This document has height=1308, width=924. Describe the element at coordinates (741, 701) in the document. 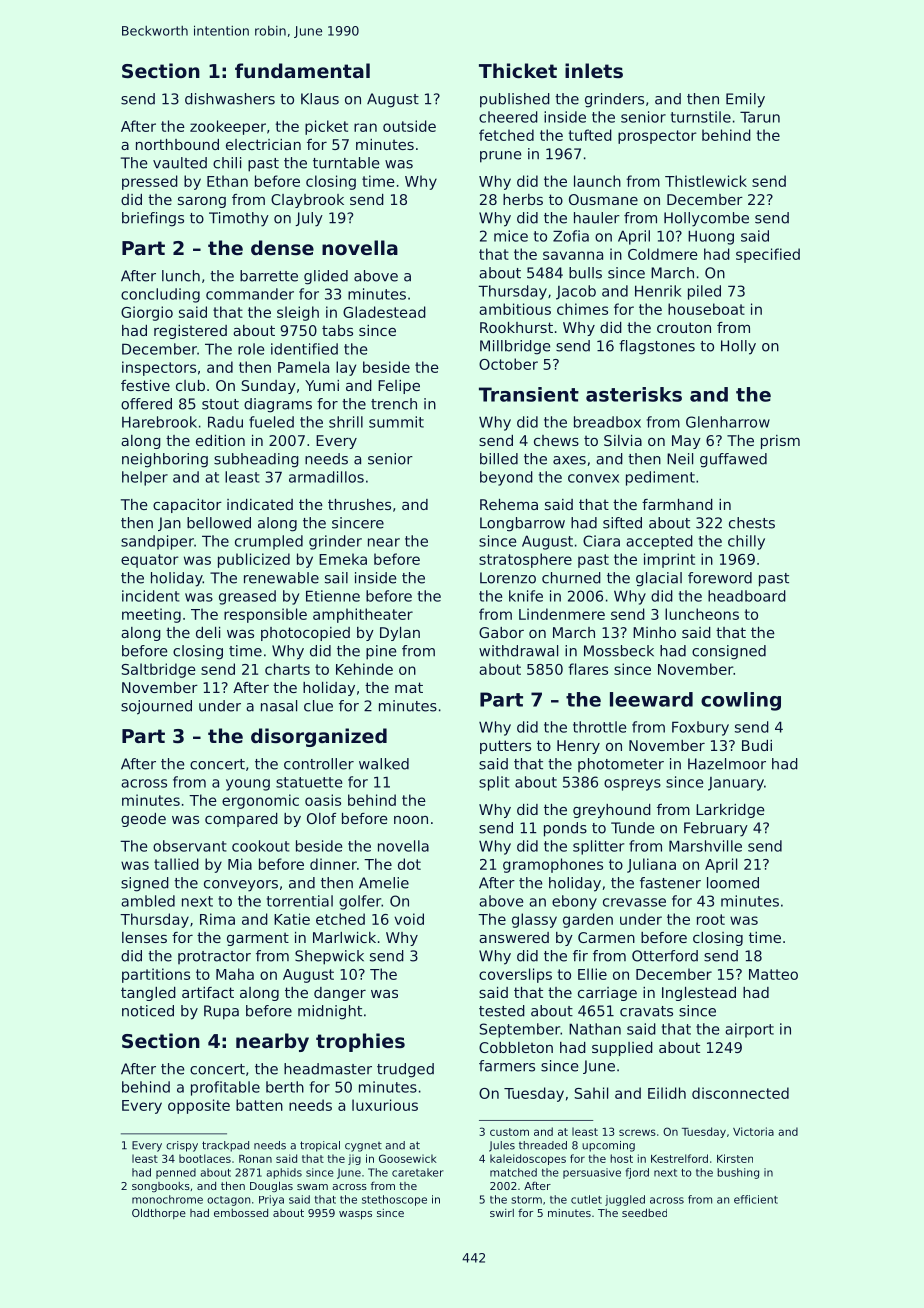

I see `cowling` at that location.
